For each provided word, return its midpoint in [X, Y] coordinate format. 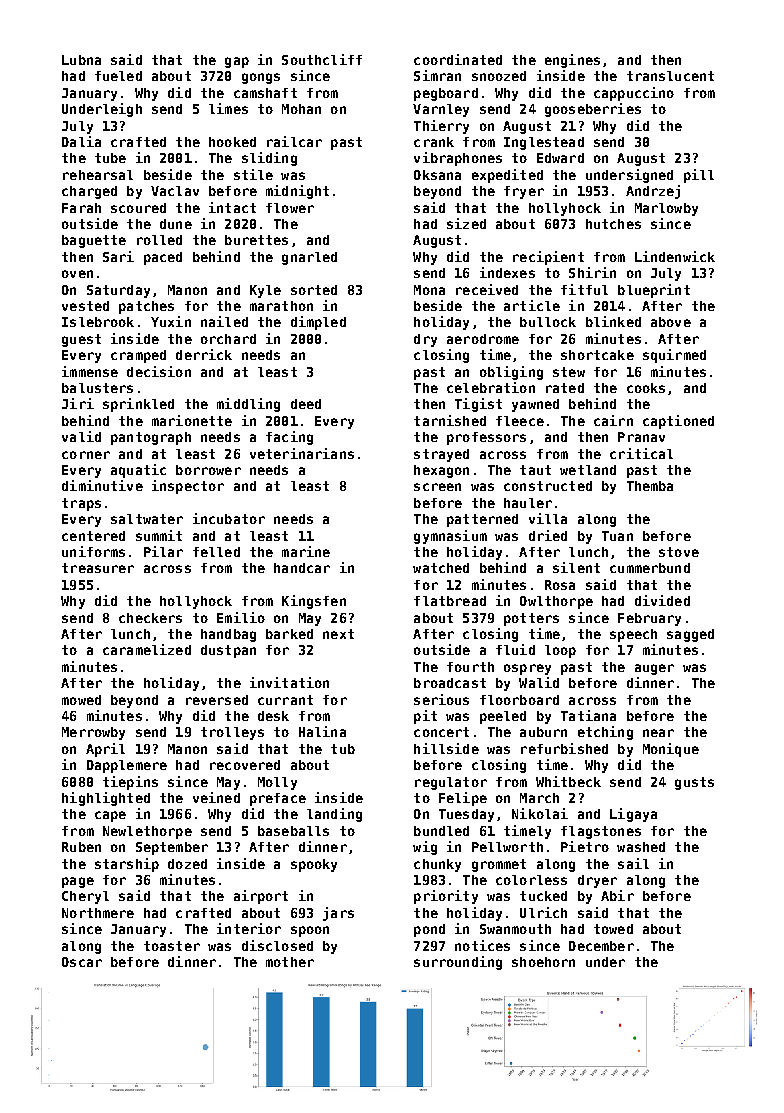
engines [572, 61]
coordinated [458, 59]
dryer [597, 881]
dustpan [228, 651]
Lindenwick [675, 256]
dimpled [318, 323]
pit [425, 717]
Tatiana [588, 715]
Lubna [81, 60]
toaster [172, 946]
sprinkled [138, 405]
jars [338, 914]
